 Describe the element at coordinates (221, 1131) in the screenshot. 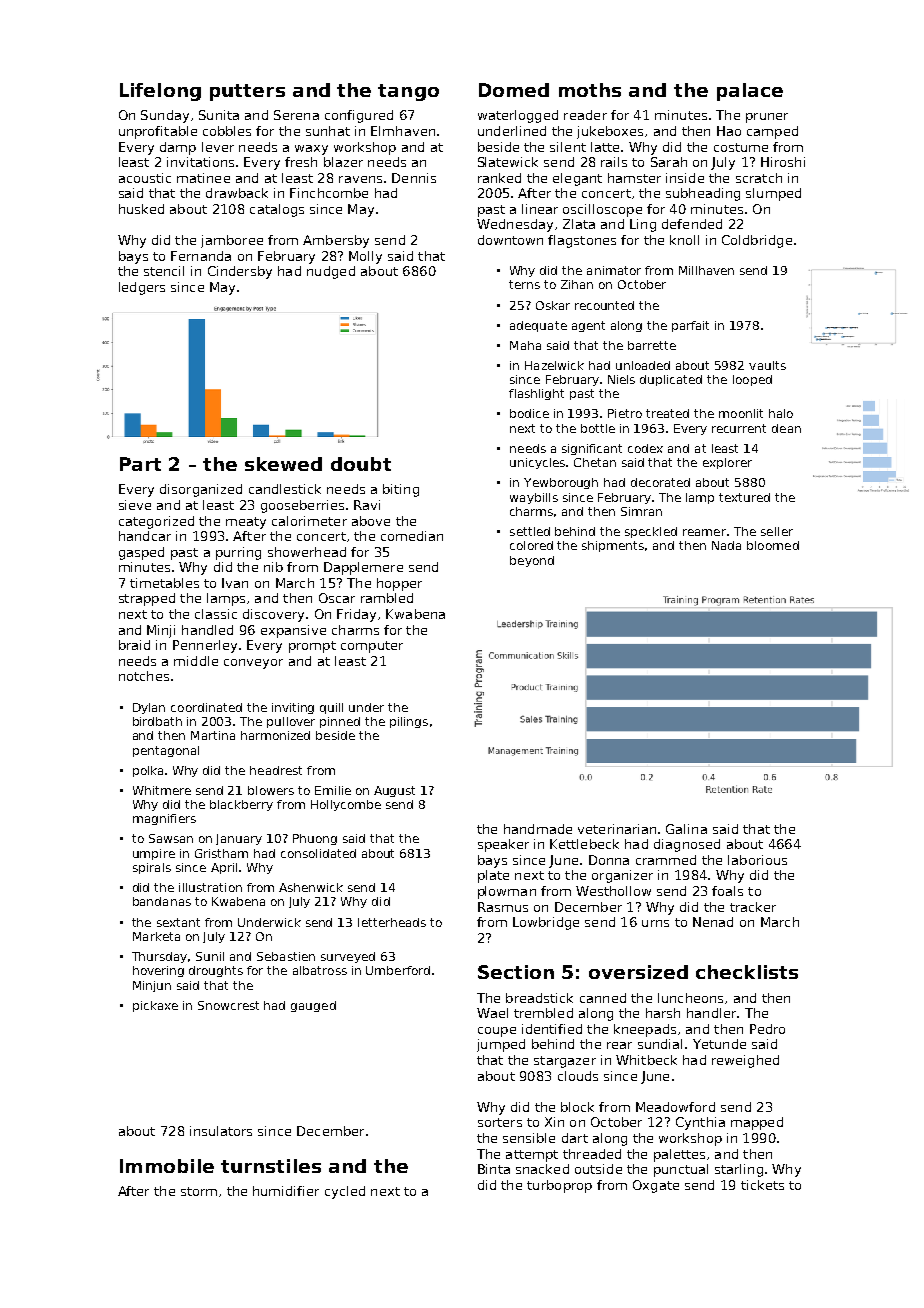

I see `insulators` at that location.
